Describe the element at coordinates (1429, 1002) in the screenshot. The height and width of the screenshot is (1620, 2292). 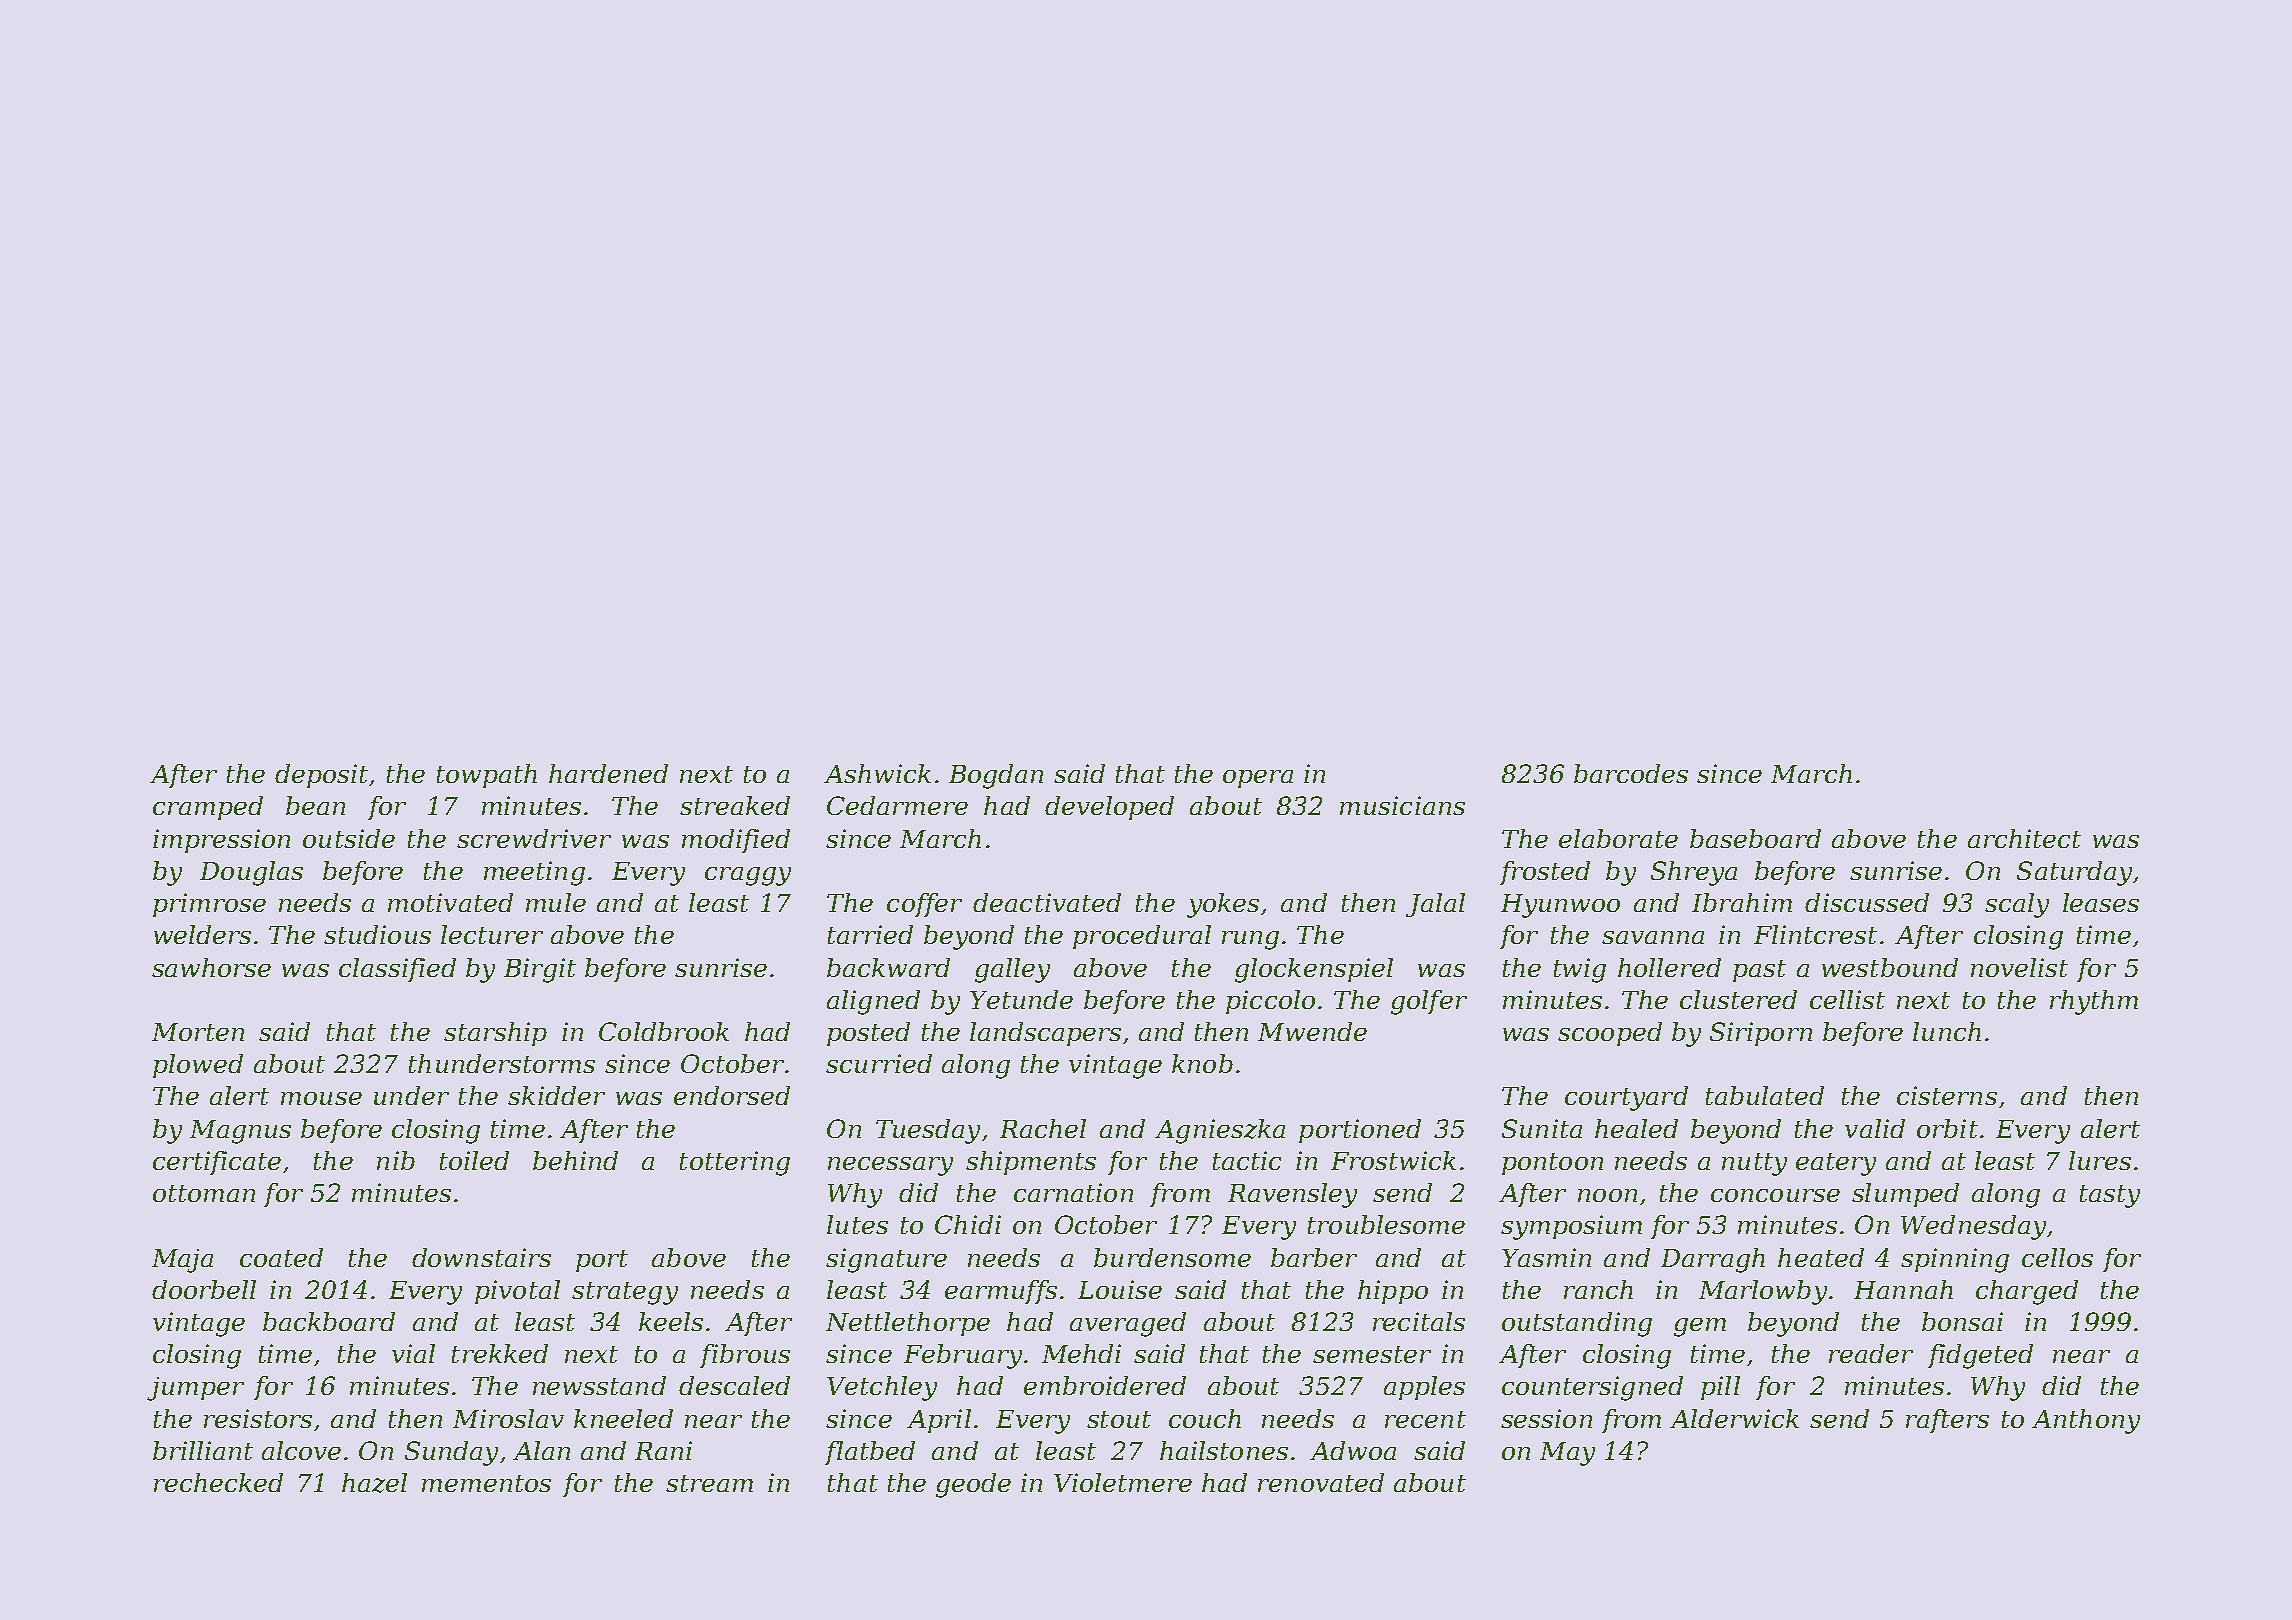
I see `golfer` at that location.
